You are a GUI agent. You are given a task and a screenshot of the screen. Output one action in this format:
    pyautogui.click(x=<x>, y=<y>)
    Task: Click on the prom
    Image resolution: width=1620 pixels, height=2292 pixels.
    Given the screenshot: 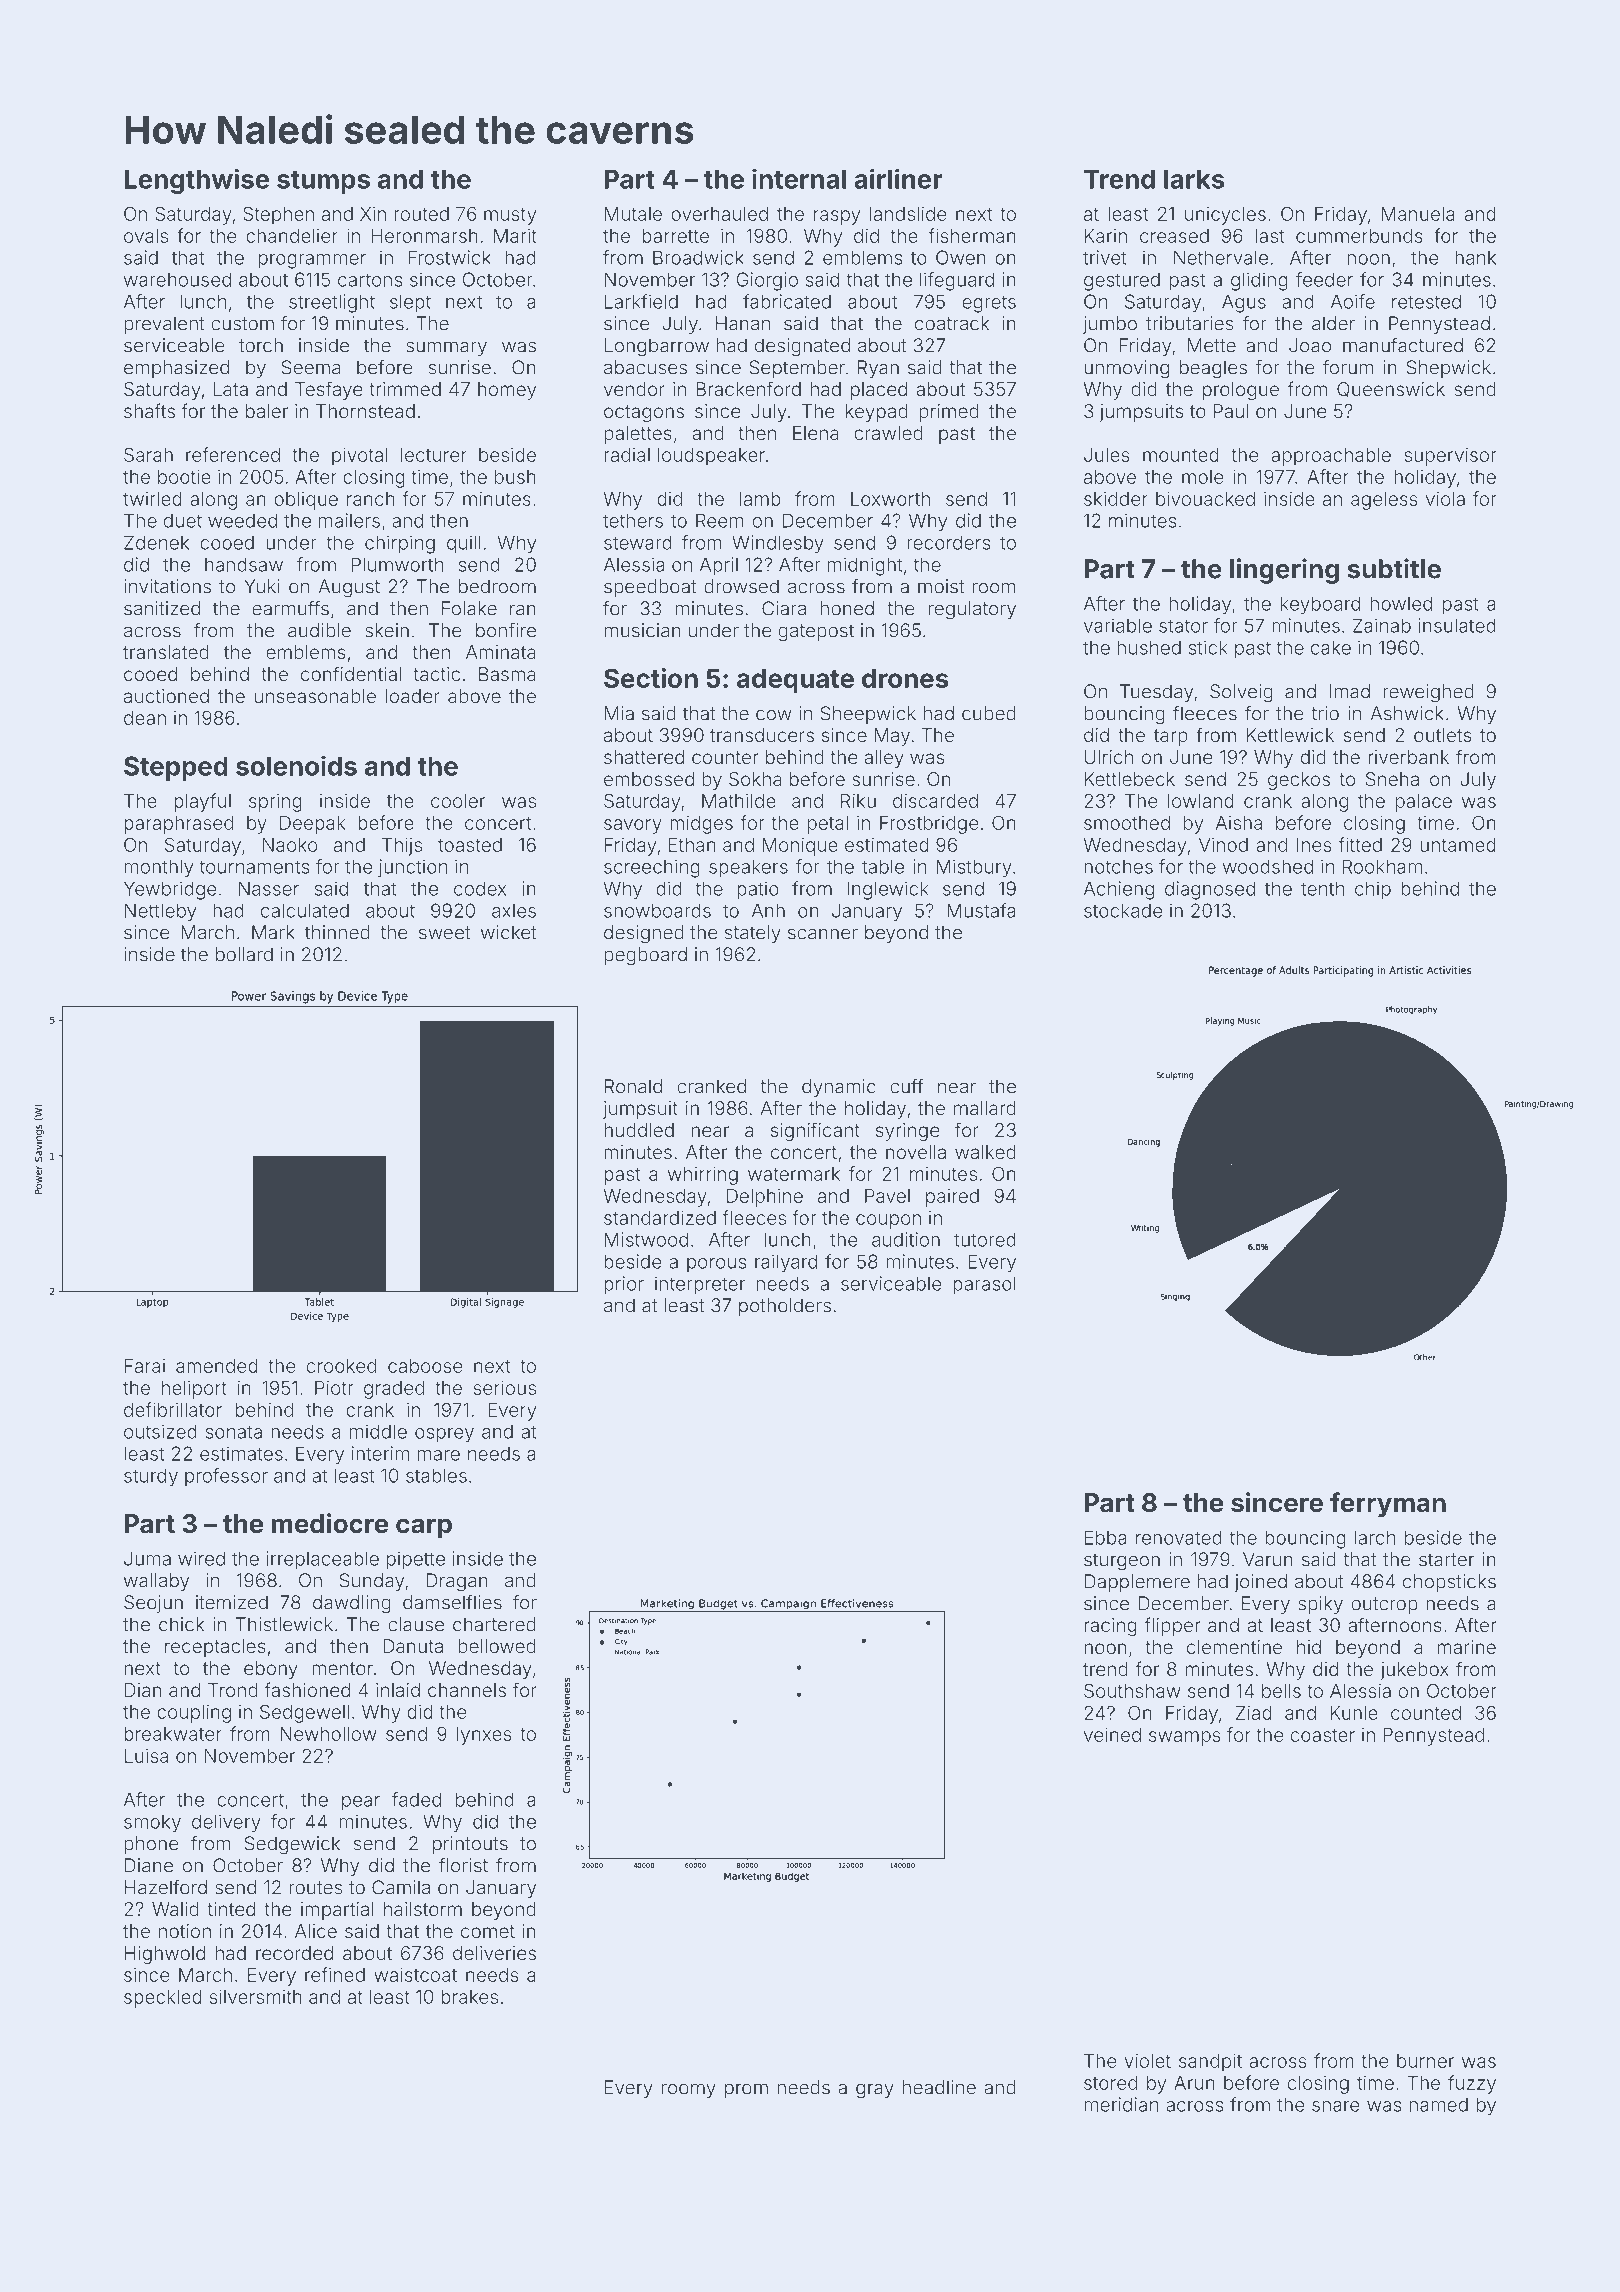 What is the action you would take?
    pyautogui.click(x=746, y=2090)
